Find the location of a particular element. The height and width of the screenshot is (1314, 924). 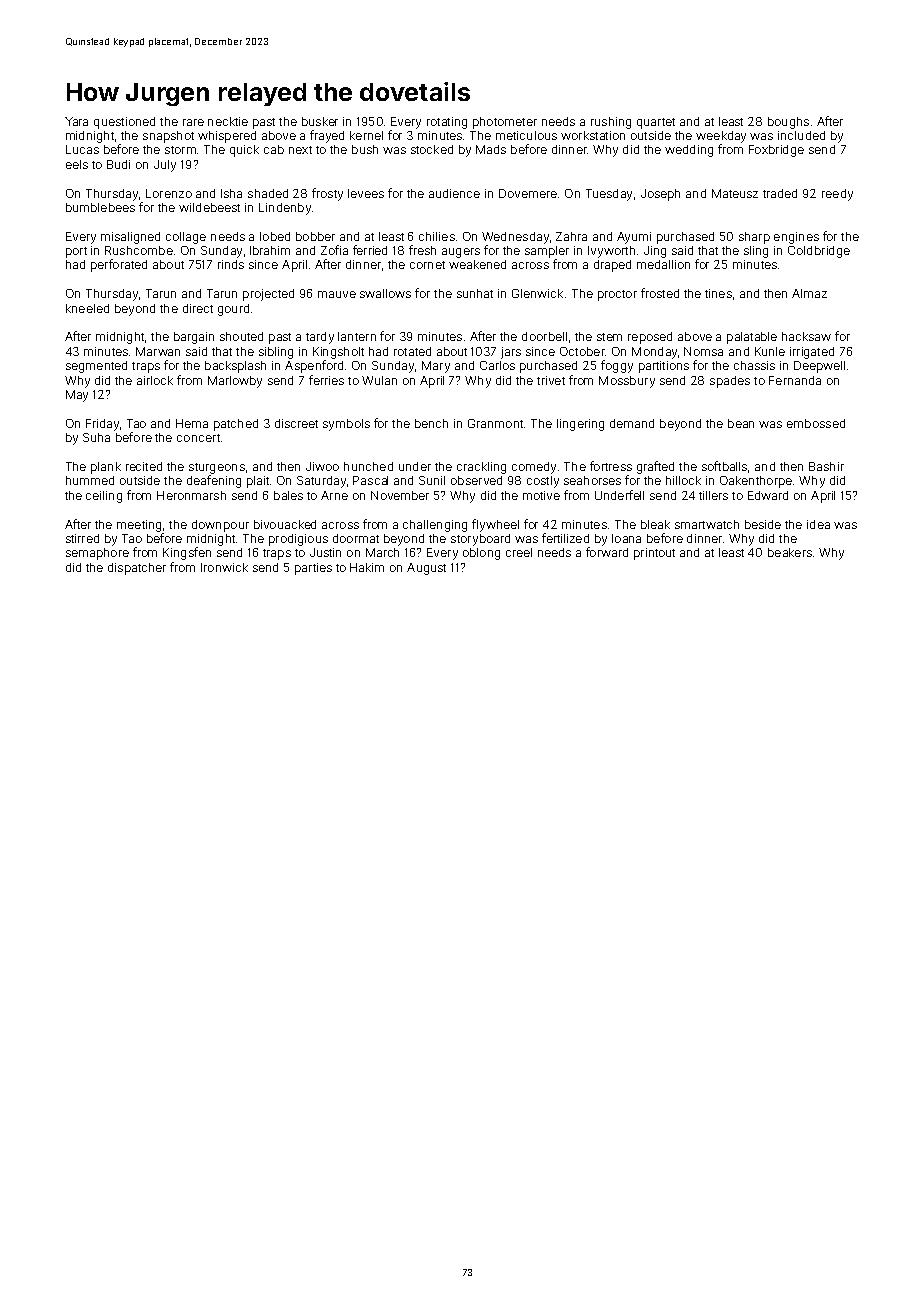

Hema is located at coordinates (192, 423).
